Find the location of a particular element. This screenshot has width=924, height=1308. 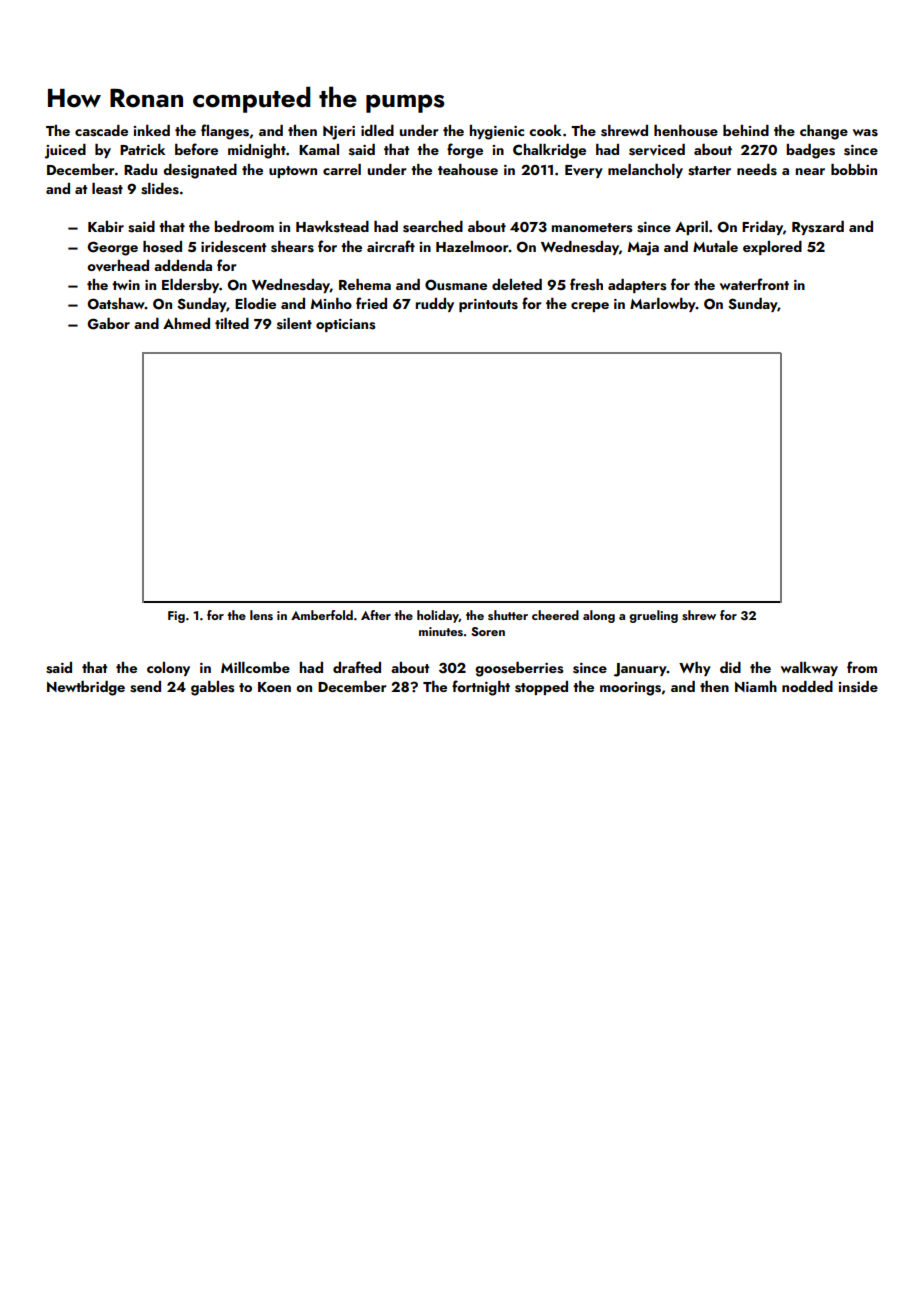

melancholy is located at coordinates (645, 171).
